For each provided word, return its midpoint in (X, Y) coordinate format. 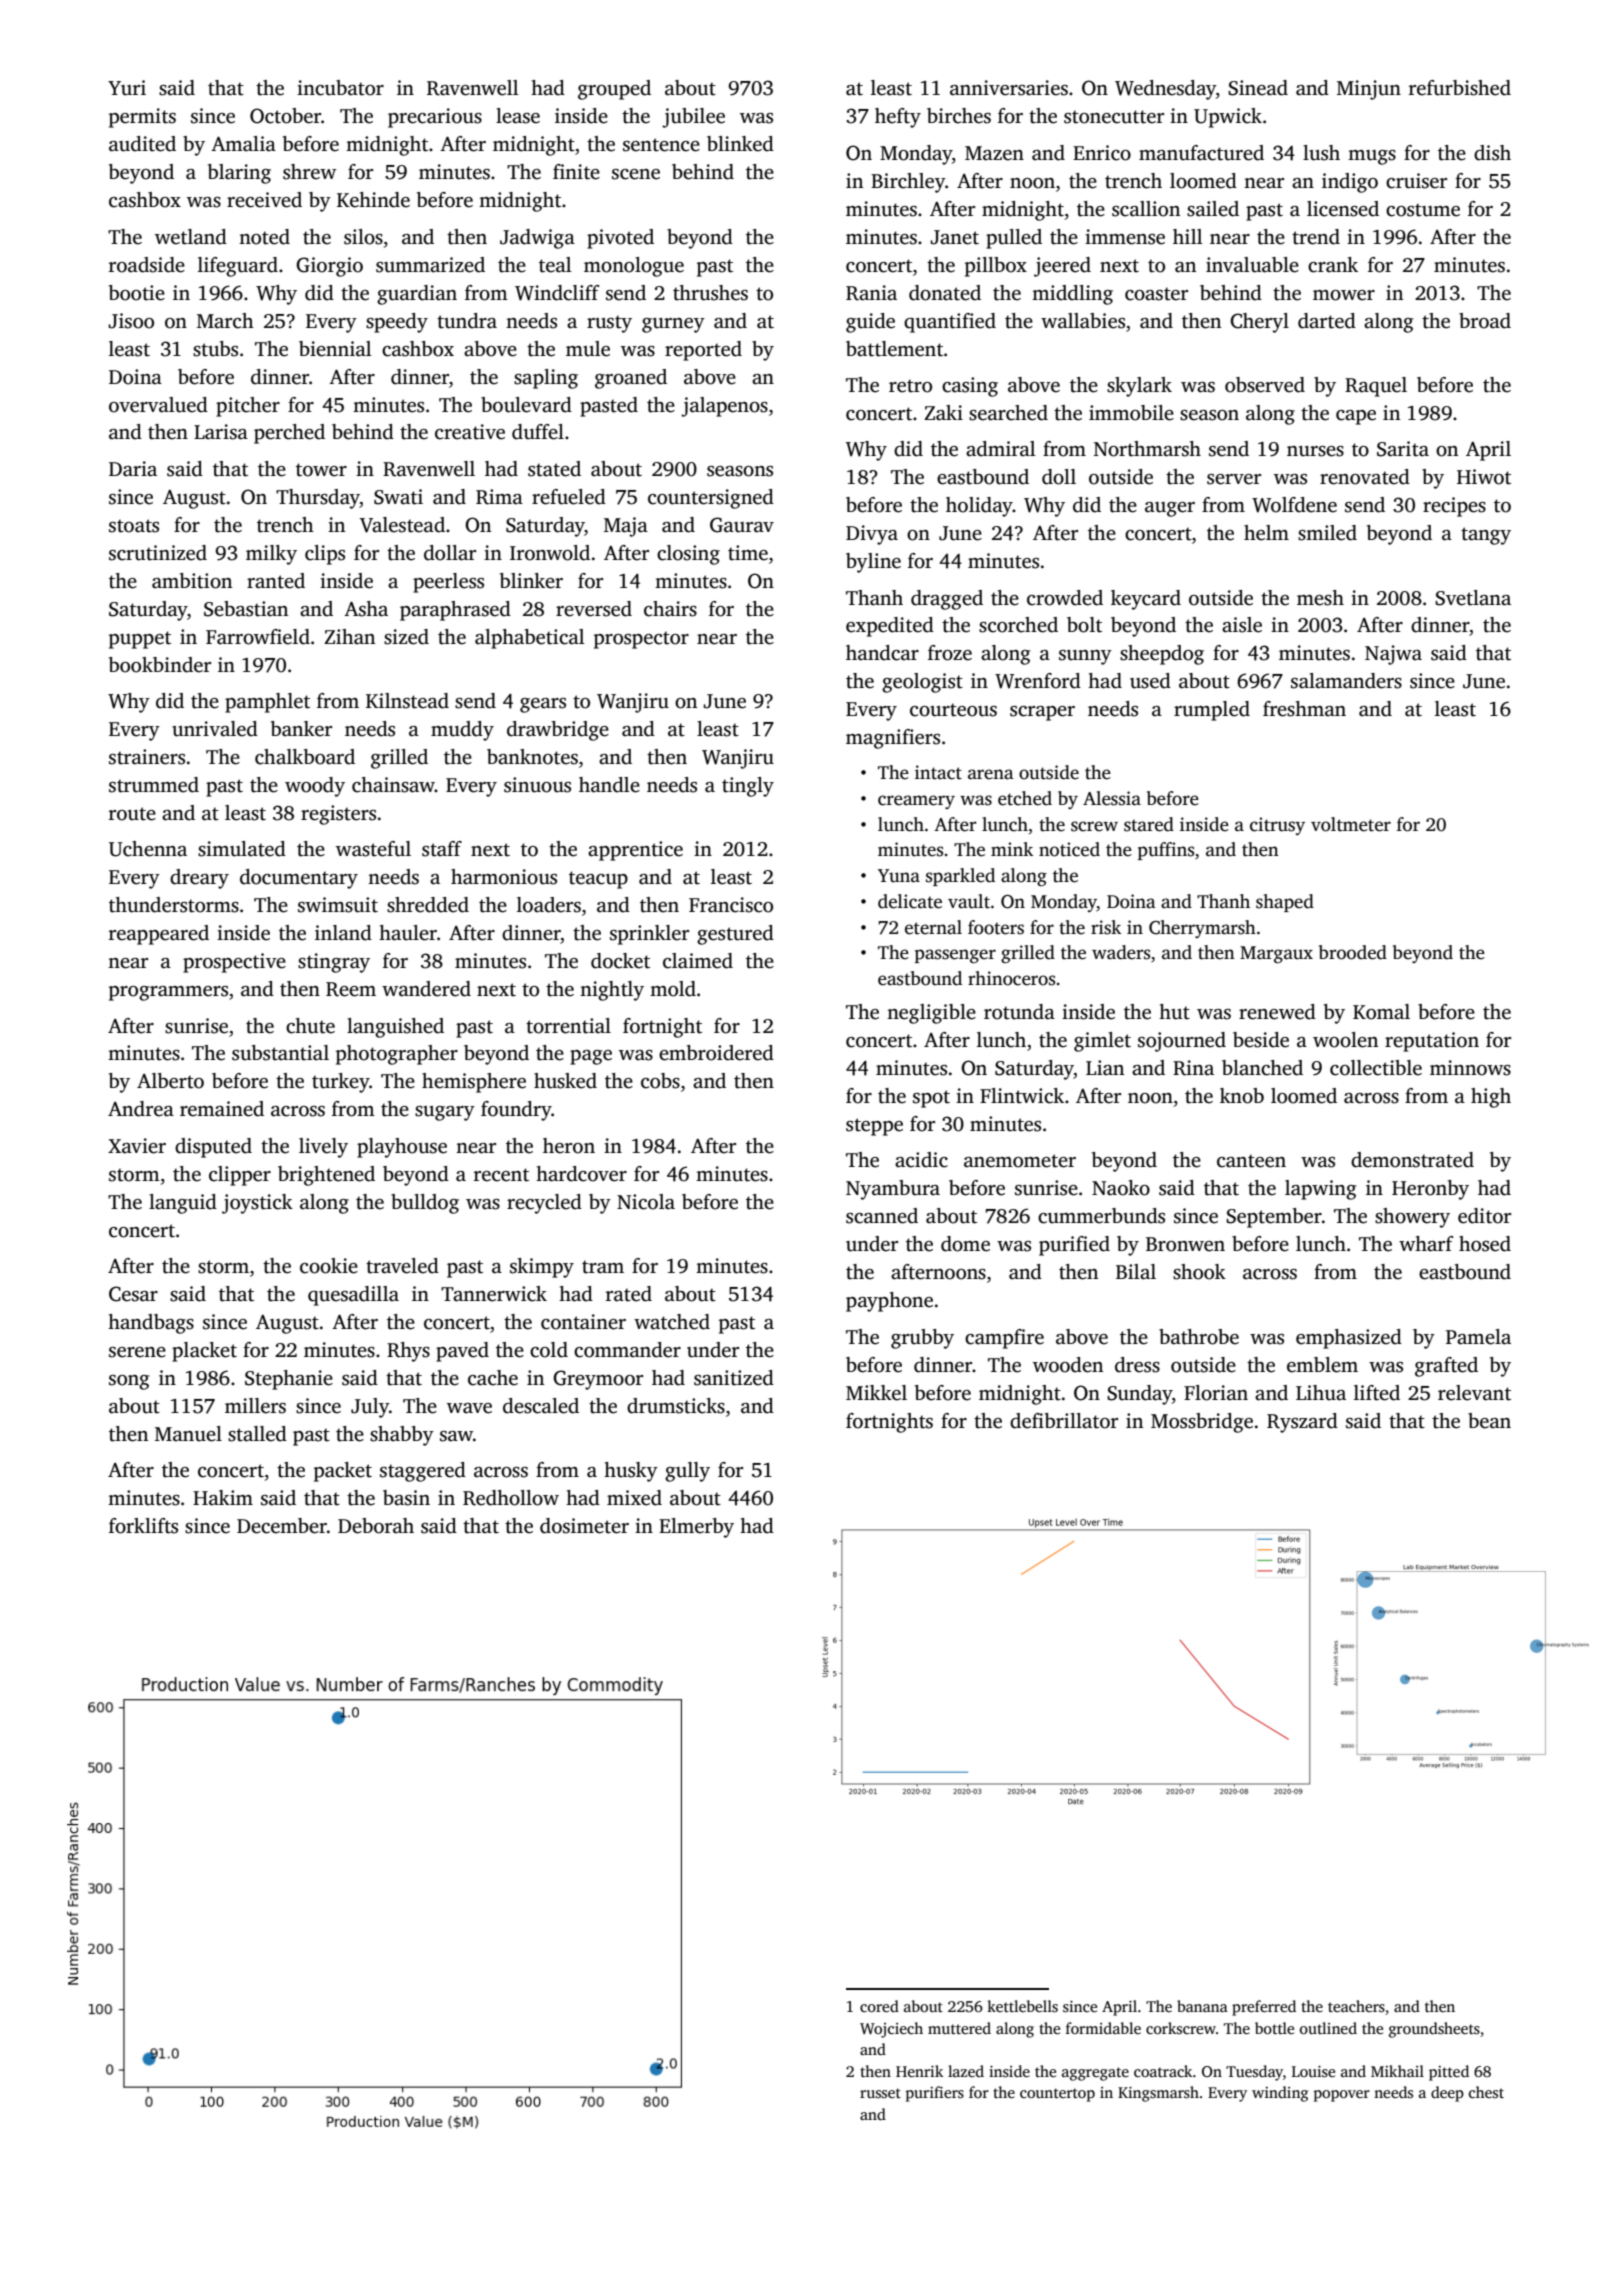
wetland (191, 237)
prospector (641, 640)
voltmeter (1351, 824)
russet (880, 2093)
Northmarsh (1147, 449)
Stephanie (289, 1380)
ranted (276, 581)
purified (1074, 1246)
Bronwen (1185, 1244)
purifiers (935, 2094)
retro (910, 386)
